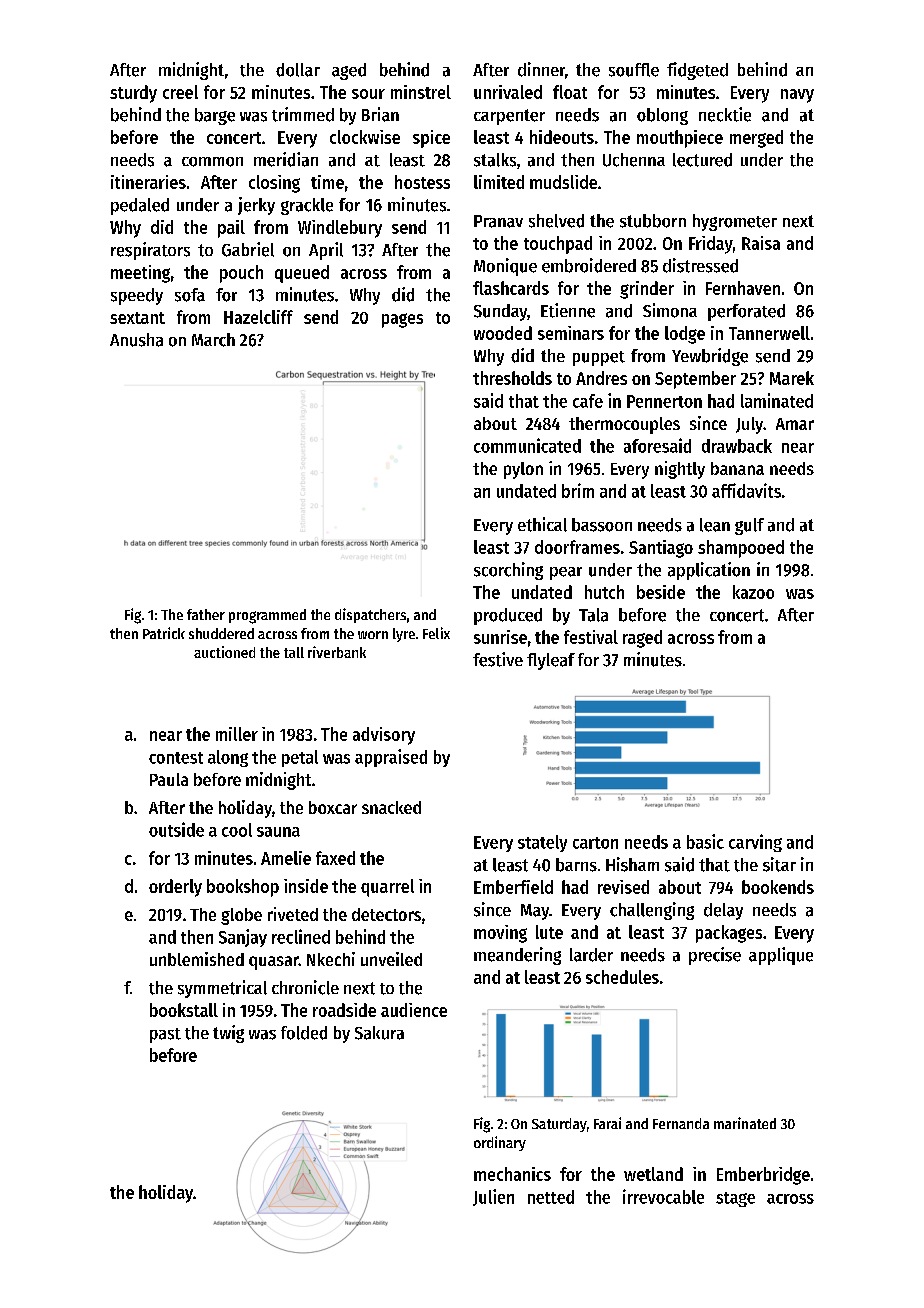  What do you see at coordinates (421, 92) in the page?
I see `minstrel` at bounding box center [421, 92].
